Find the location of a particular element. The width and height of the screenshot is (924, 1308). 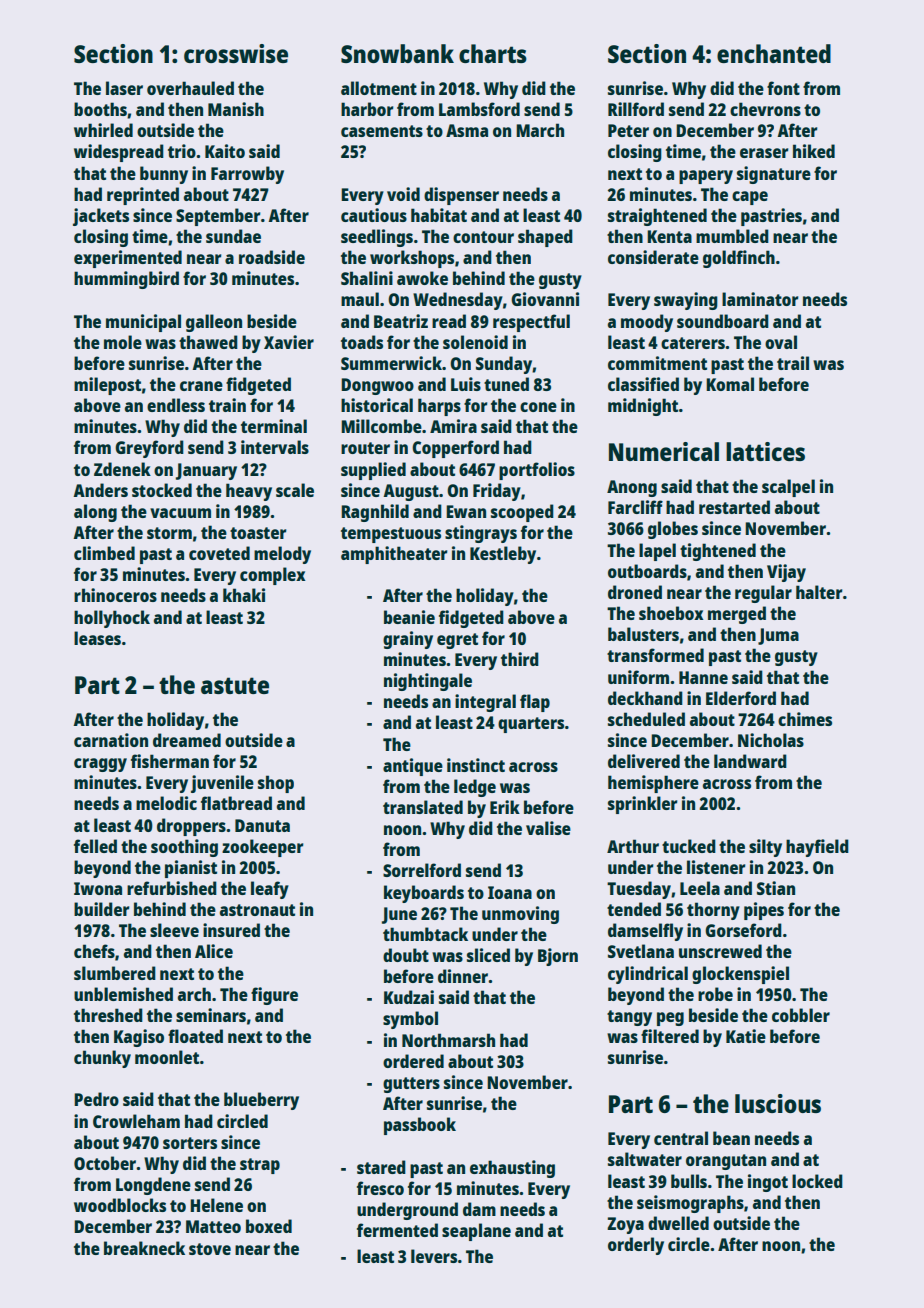

crosswise is located at coordinates (236, 53).
